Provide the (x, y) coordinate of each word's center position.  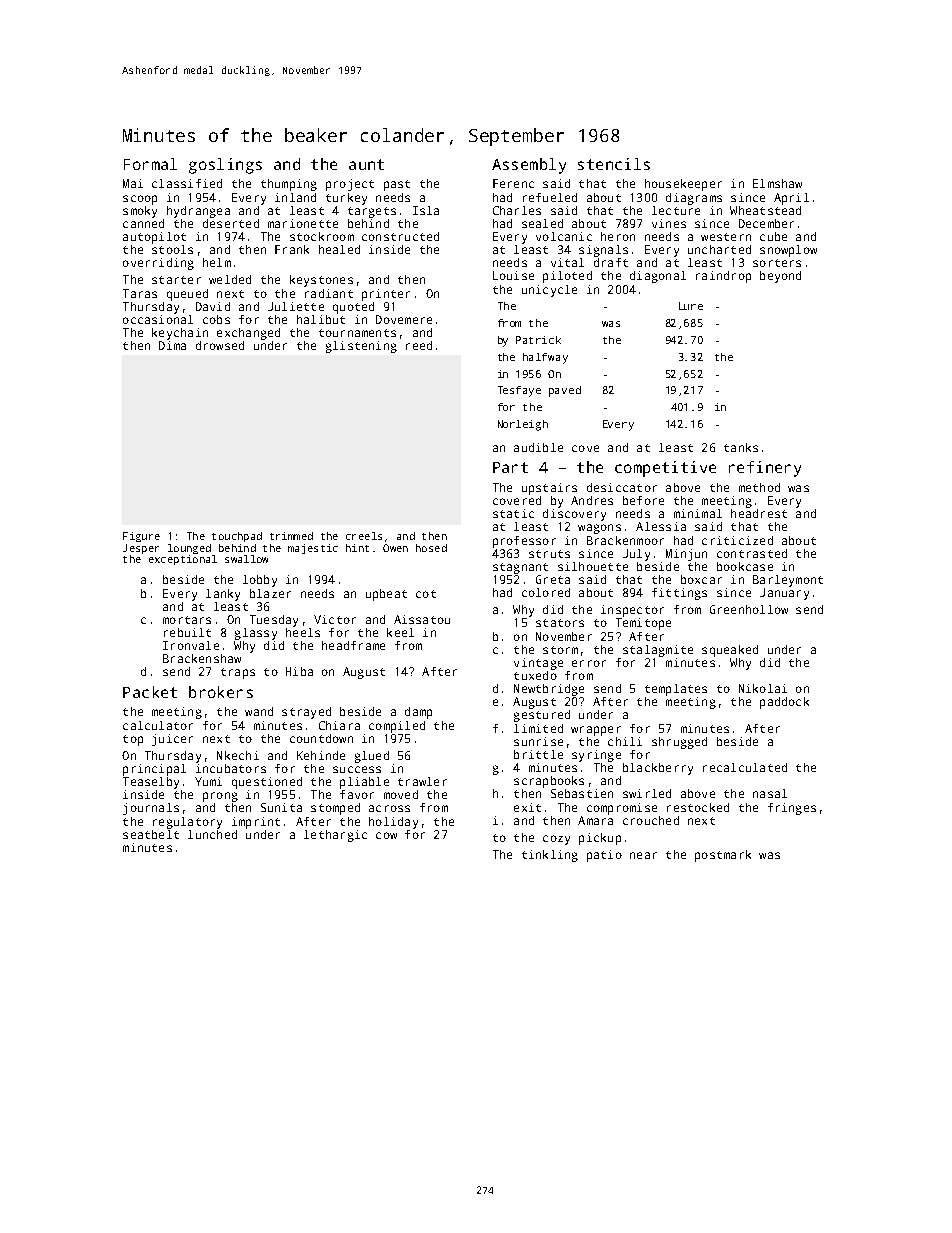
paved (565, 391)
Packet (150, 692)
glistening (361, 347)
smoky (140, 212)
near (643, 855)
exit (527, 807)
